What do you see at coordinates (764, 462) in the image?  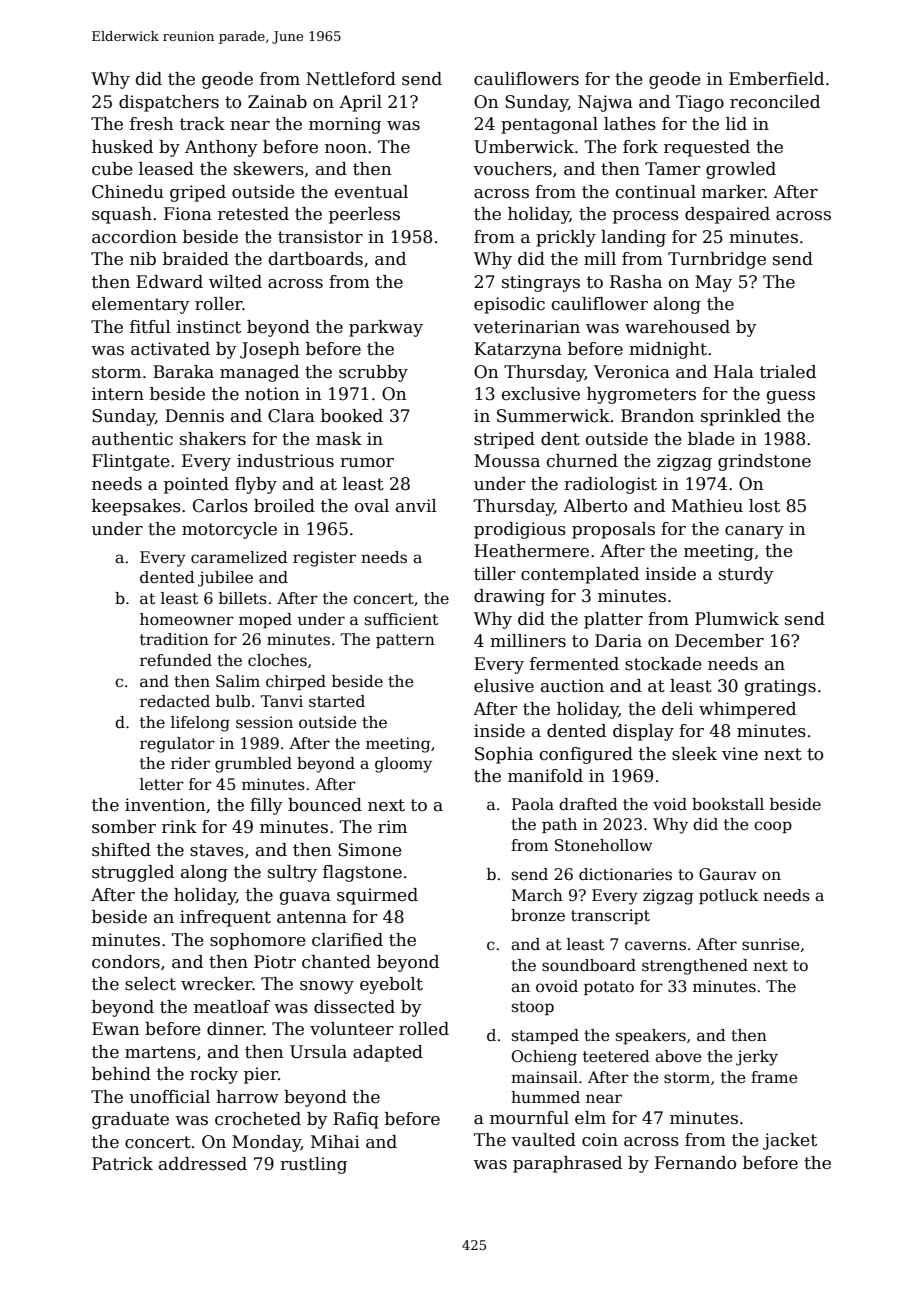 I see `grindstone` at bounding box center [764, 462].
